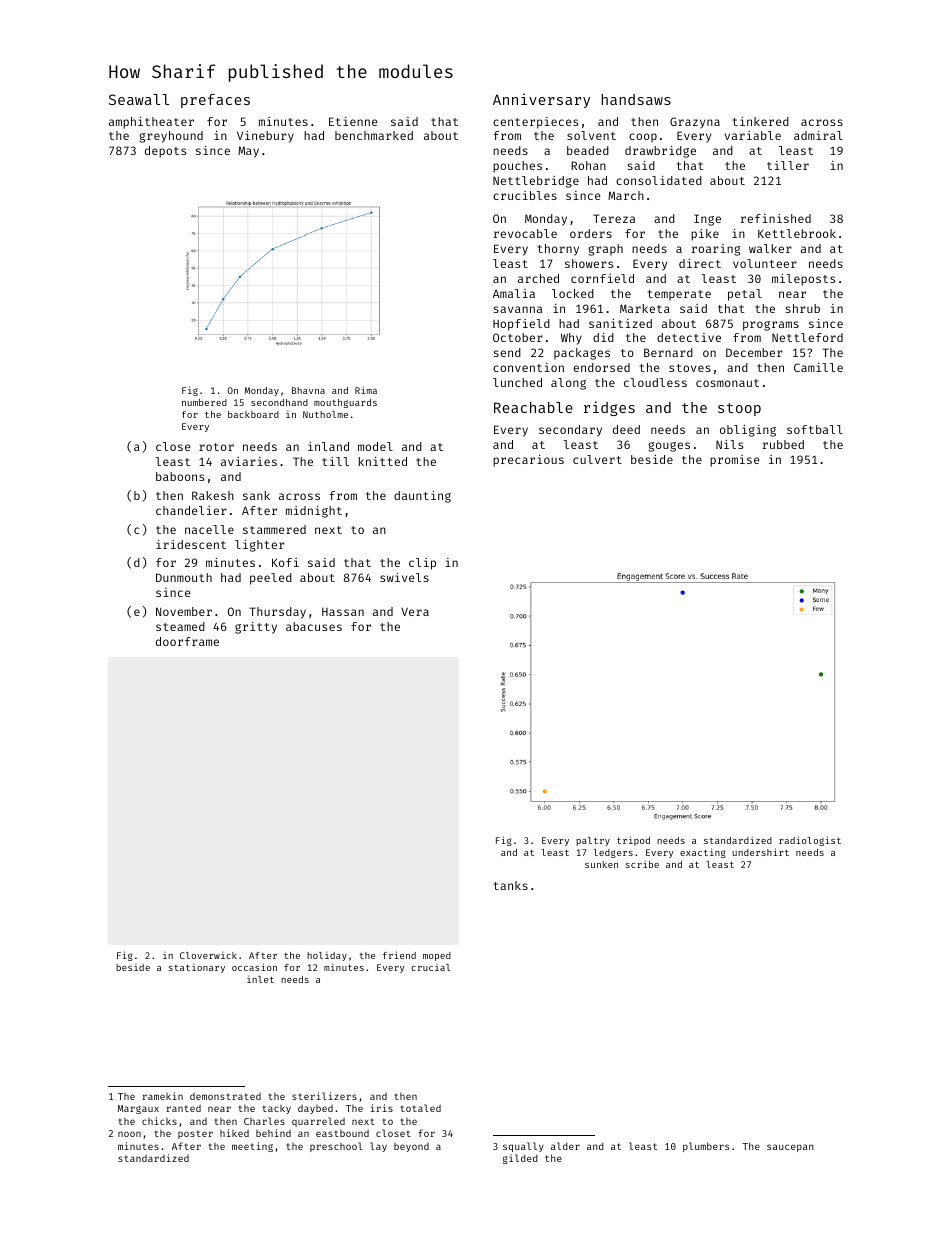  What do you see at coordinates (422, 564) in the image?
I see `clip` at bounding box center [422, 564].
